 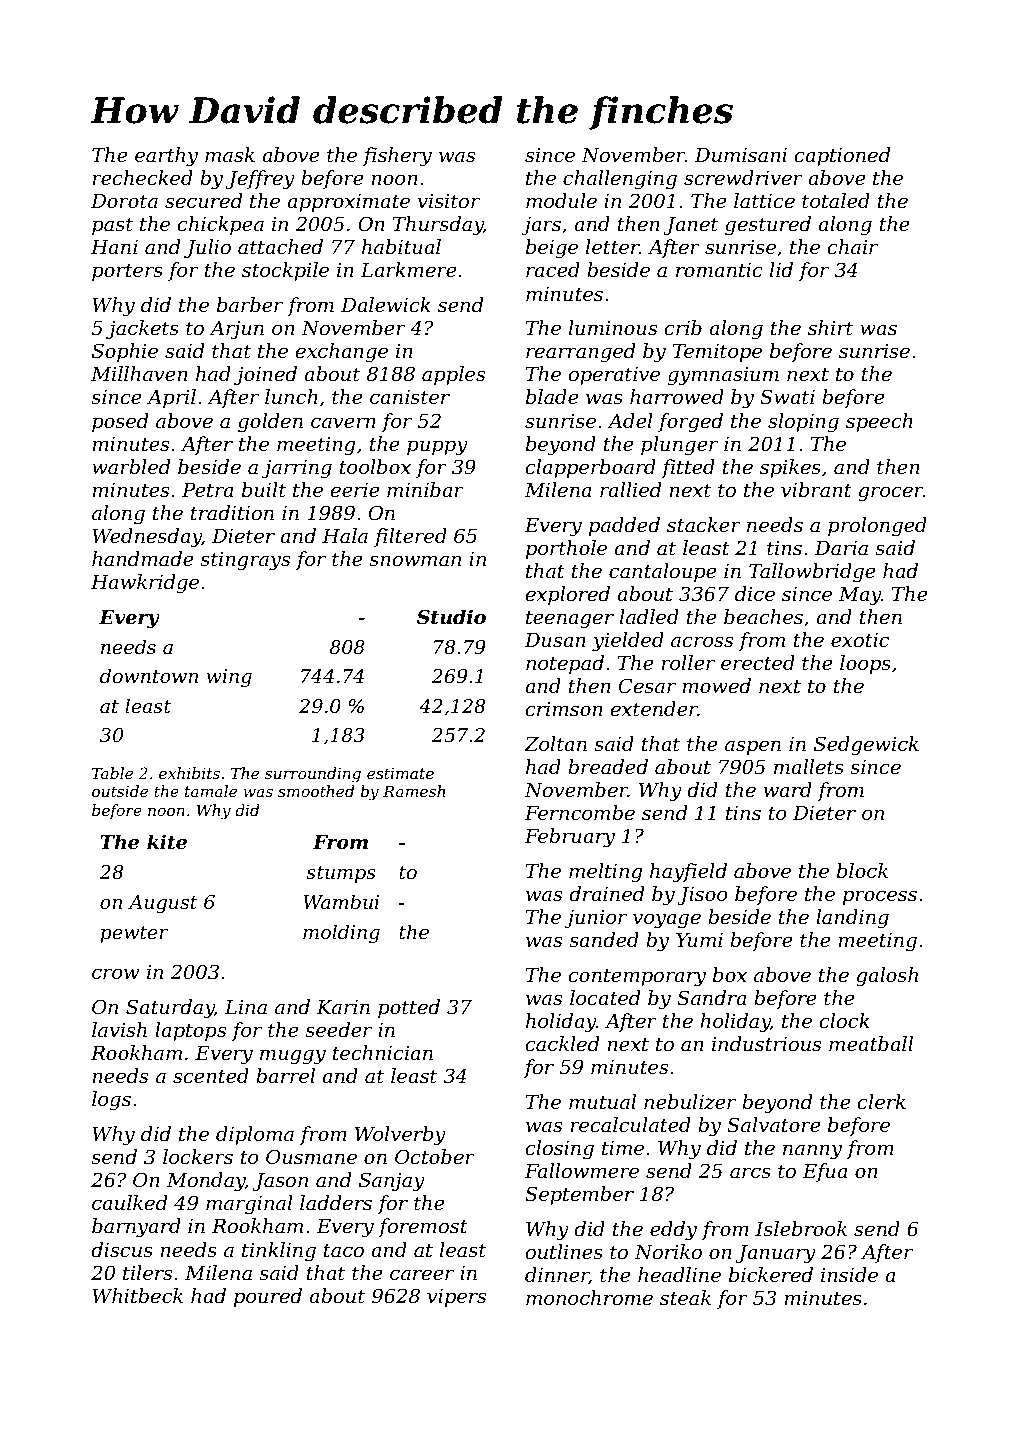 What do you see at coordinates (830, 328) in the screenshot?
I see `shirt` at bounding box center [830, 328].
